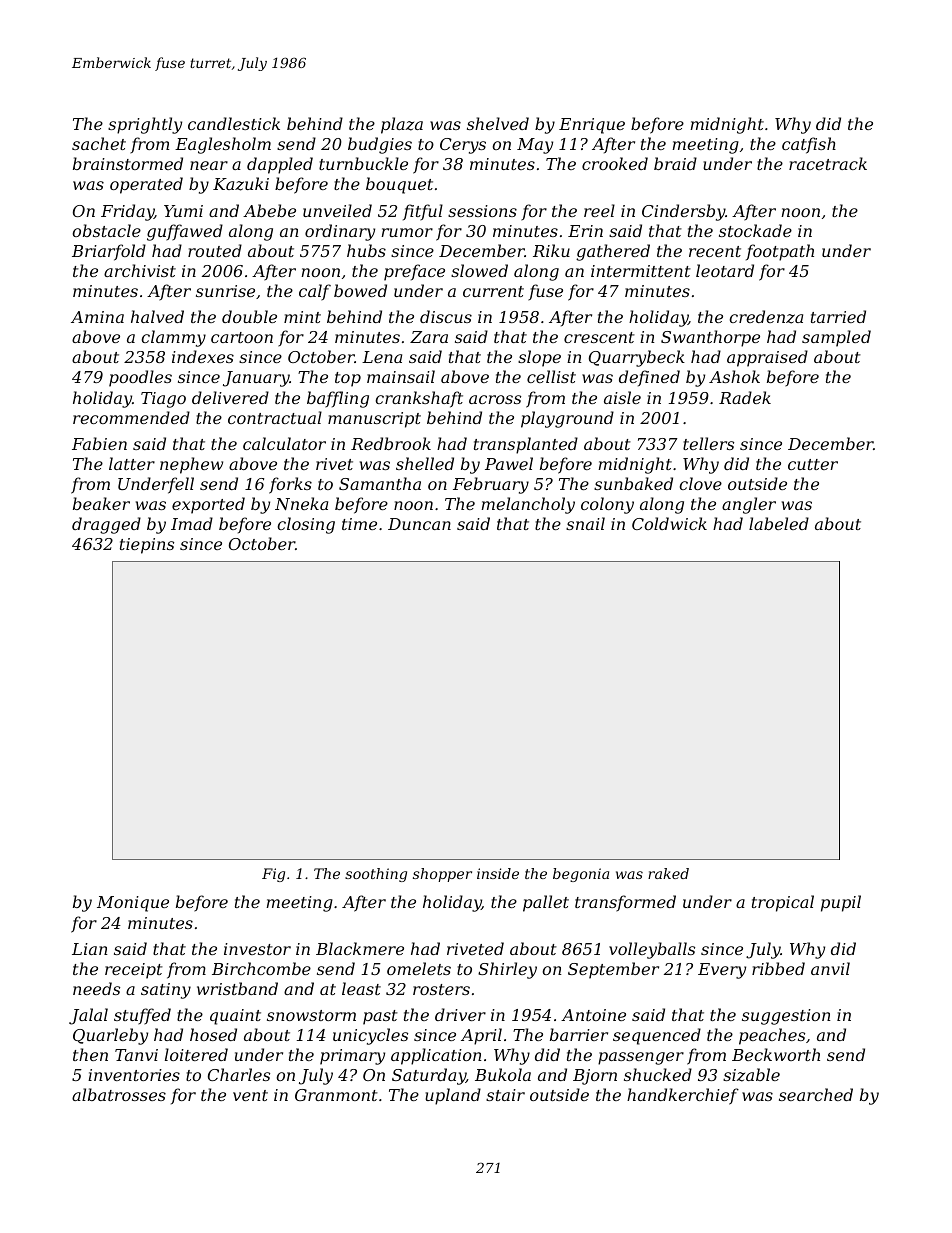  Describe the element at coordinates (399, 185) in the screenshot. I see `bouquet` at that location.
